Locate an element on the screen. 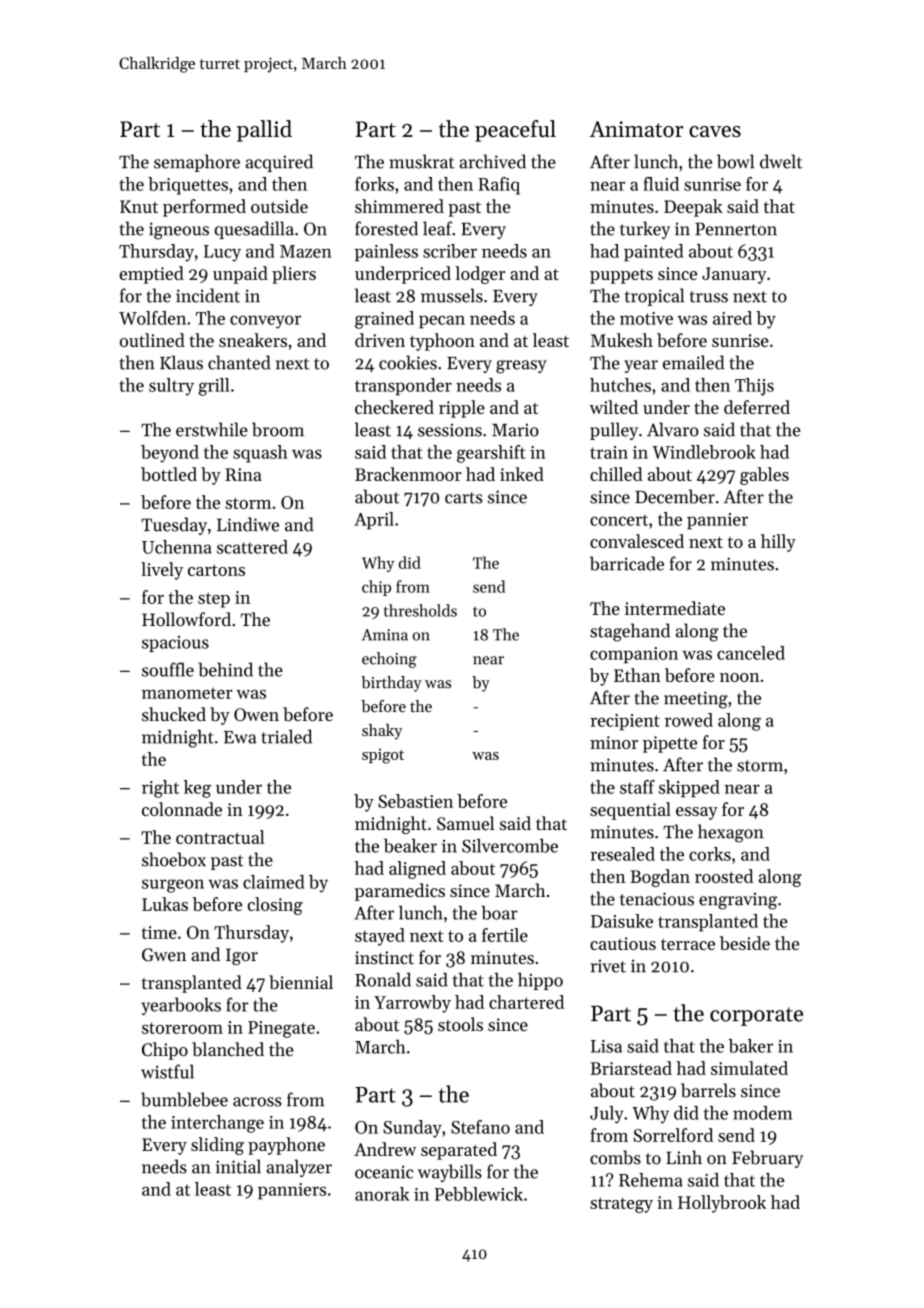 The height and width of the screenshot is (1308, 924). tropical is located at coordinates (654, 297).
